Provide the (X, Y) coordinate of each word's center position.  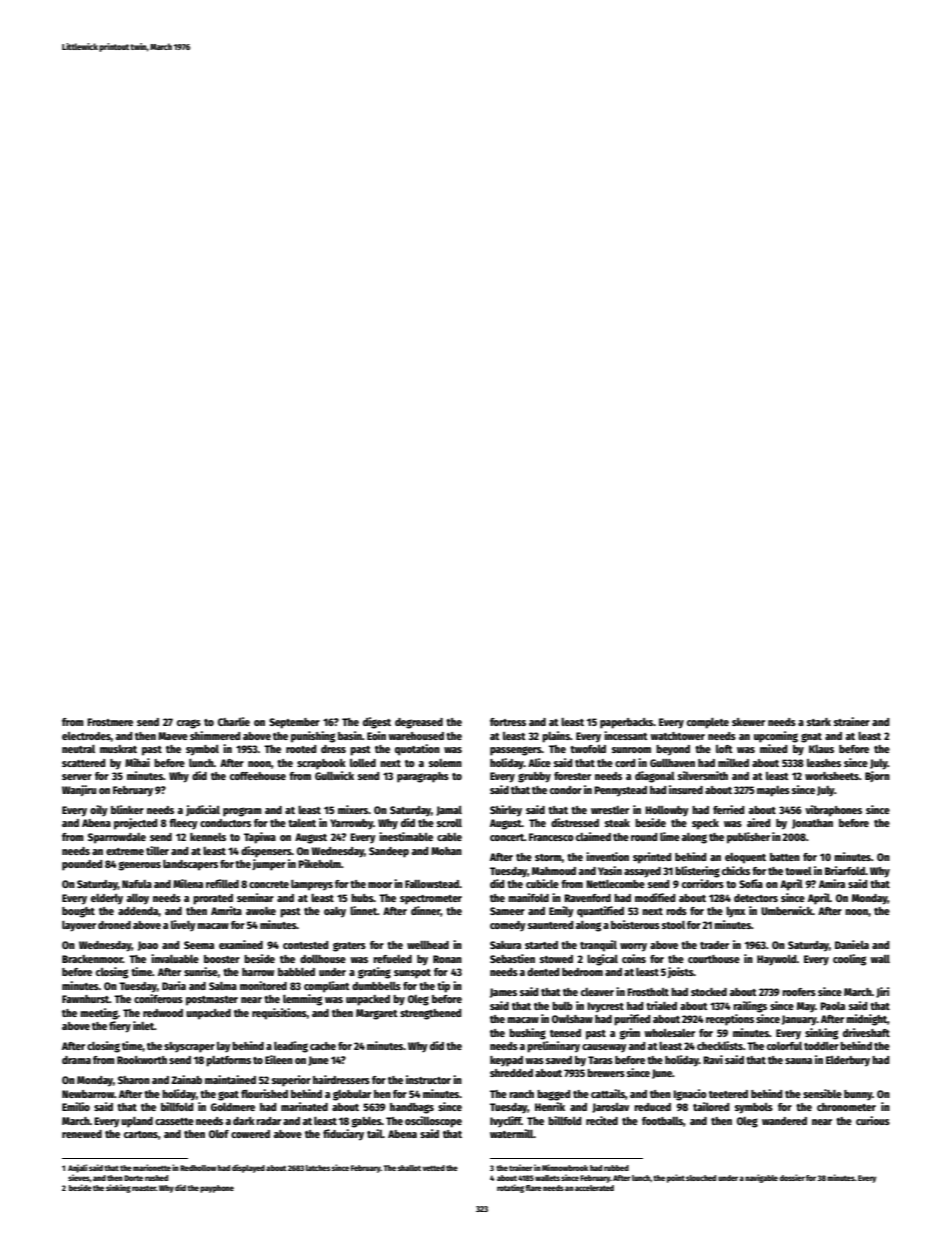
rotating (510, 1188)
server (77, 777)
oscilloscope (433, 1122)
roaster (144, 1188)
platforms (228, 1061)
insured (686, 789)
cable (449, 837)
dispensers (266, 852)
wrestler (610, 810)
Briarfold (845, 870)
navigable (761, 1178)
